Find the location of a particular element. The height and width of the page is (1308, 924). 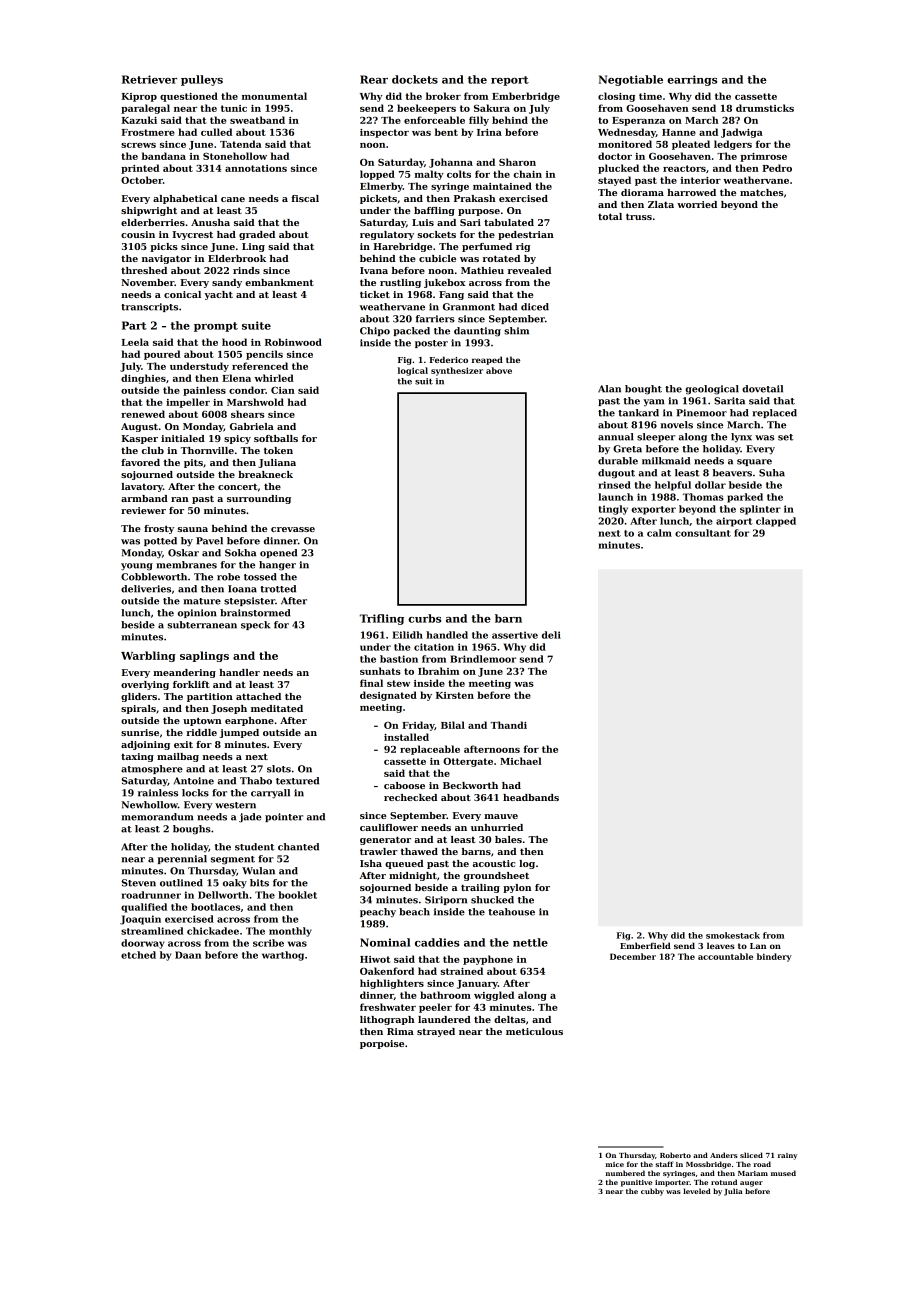

porpoise is located at coordinates (382, 1044).
